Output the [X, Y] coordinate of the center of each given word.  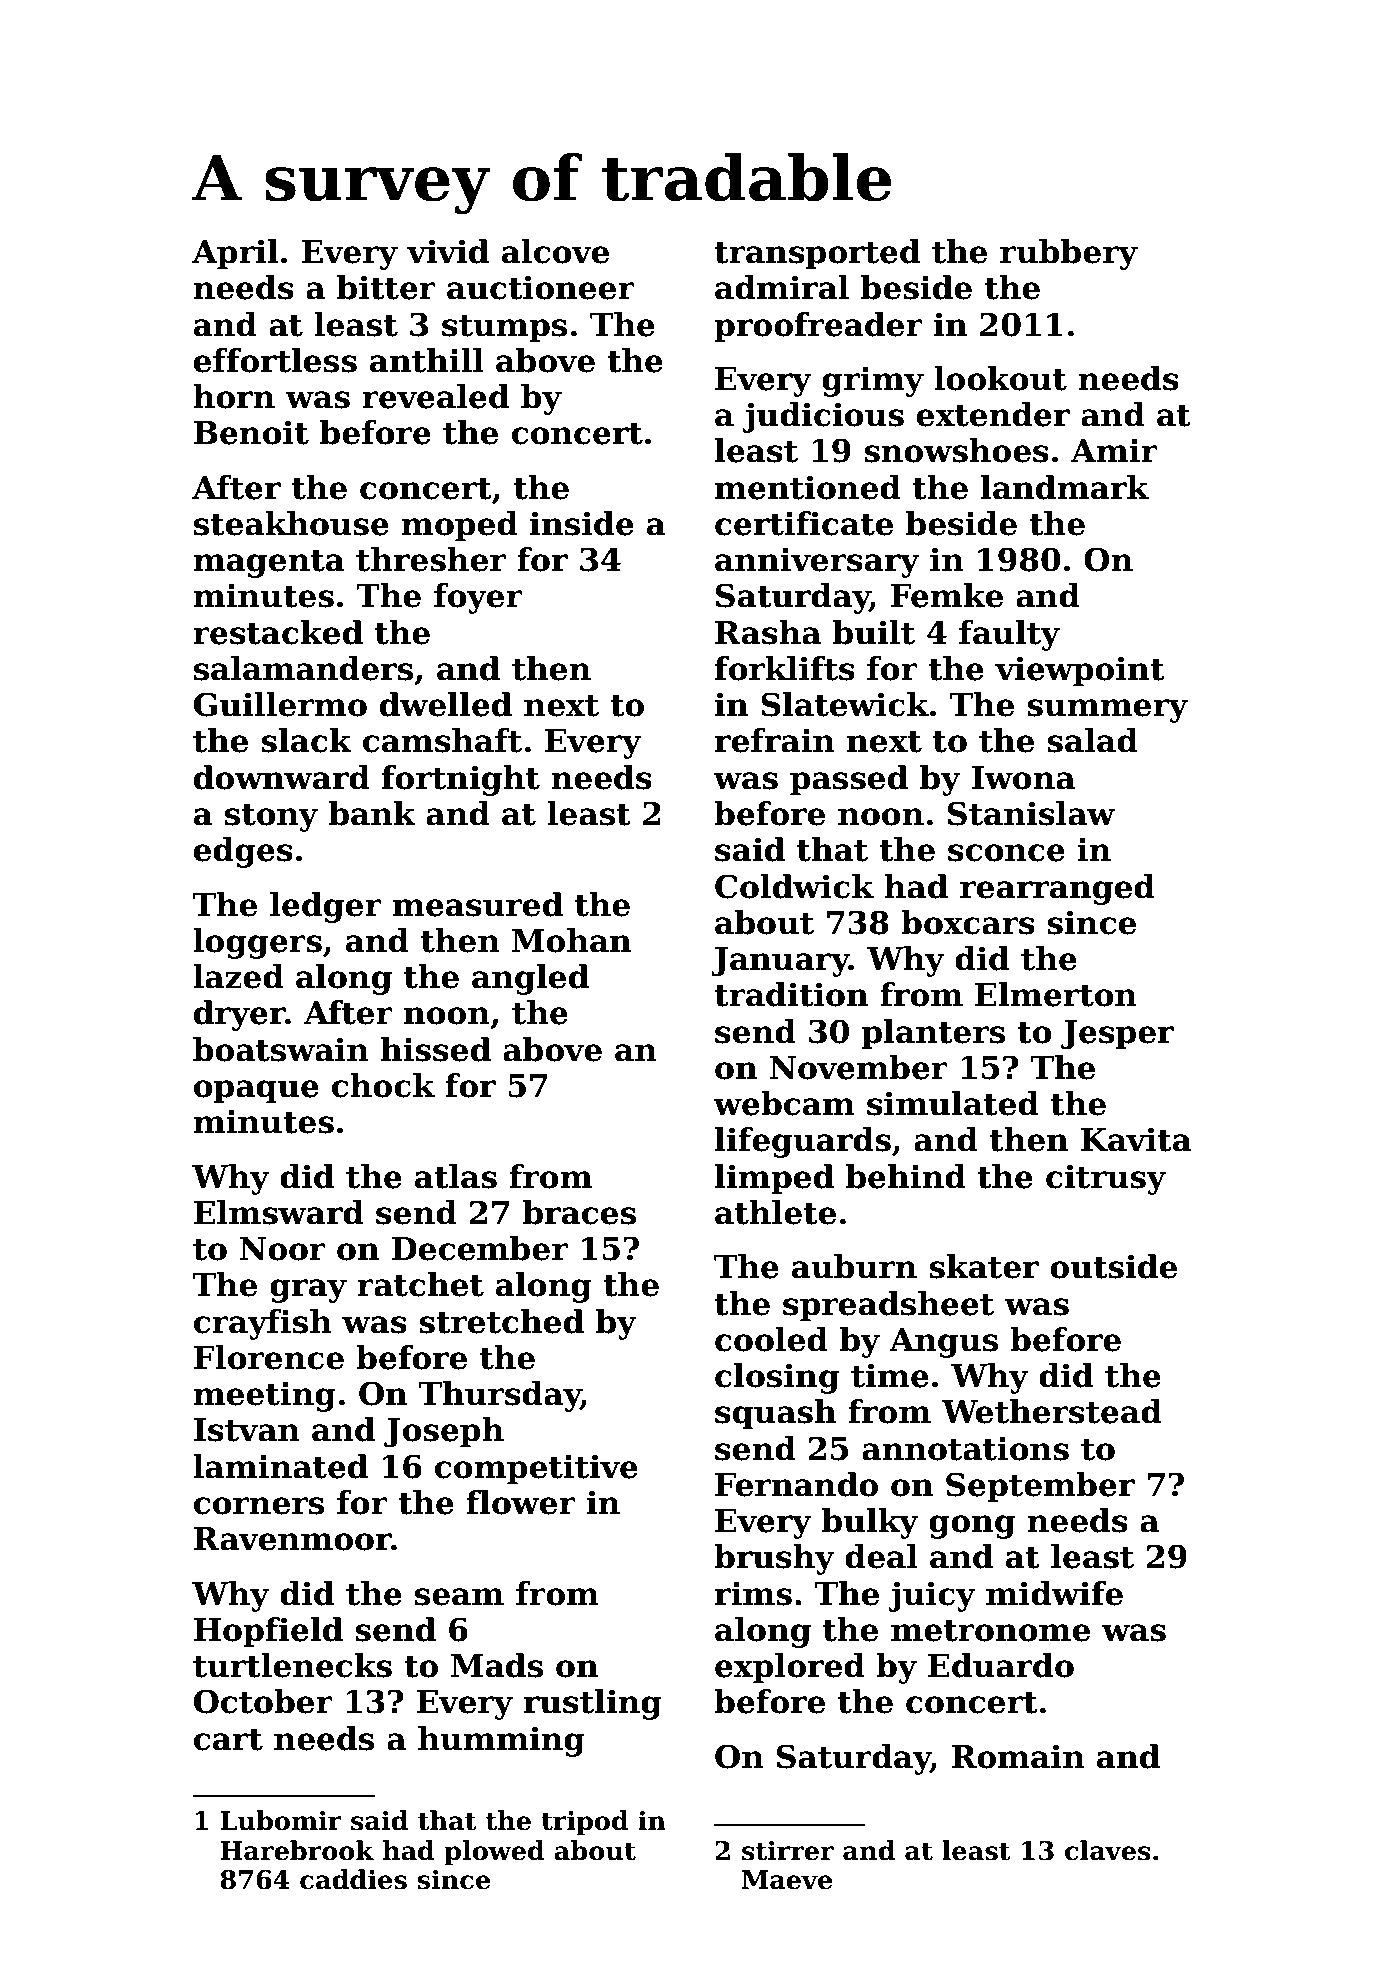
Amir [1114, 450]
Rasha [768, 632]
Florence [269, 1357]
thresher [431, 559]
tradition [791, 994]
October [263, 1701]
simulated [953, 1103]
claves [1108, 1850]
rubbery [1069, 254]
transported [817, 254]
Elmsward [279, 1212]
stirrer [788, 1851]
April [235, 254]
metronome [990, 1631]
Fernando [796, 1484]
